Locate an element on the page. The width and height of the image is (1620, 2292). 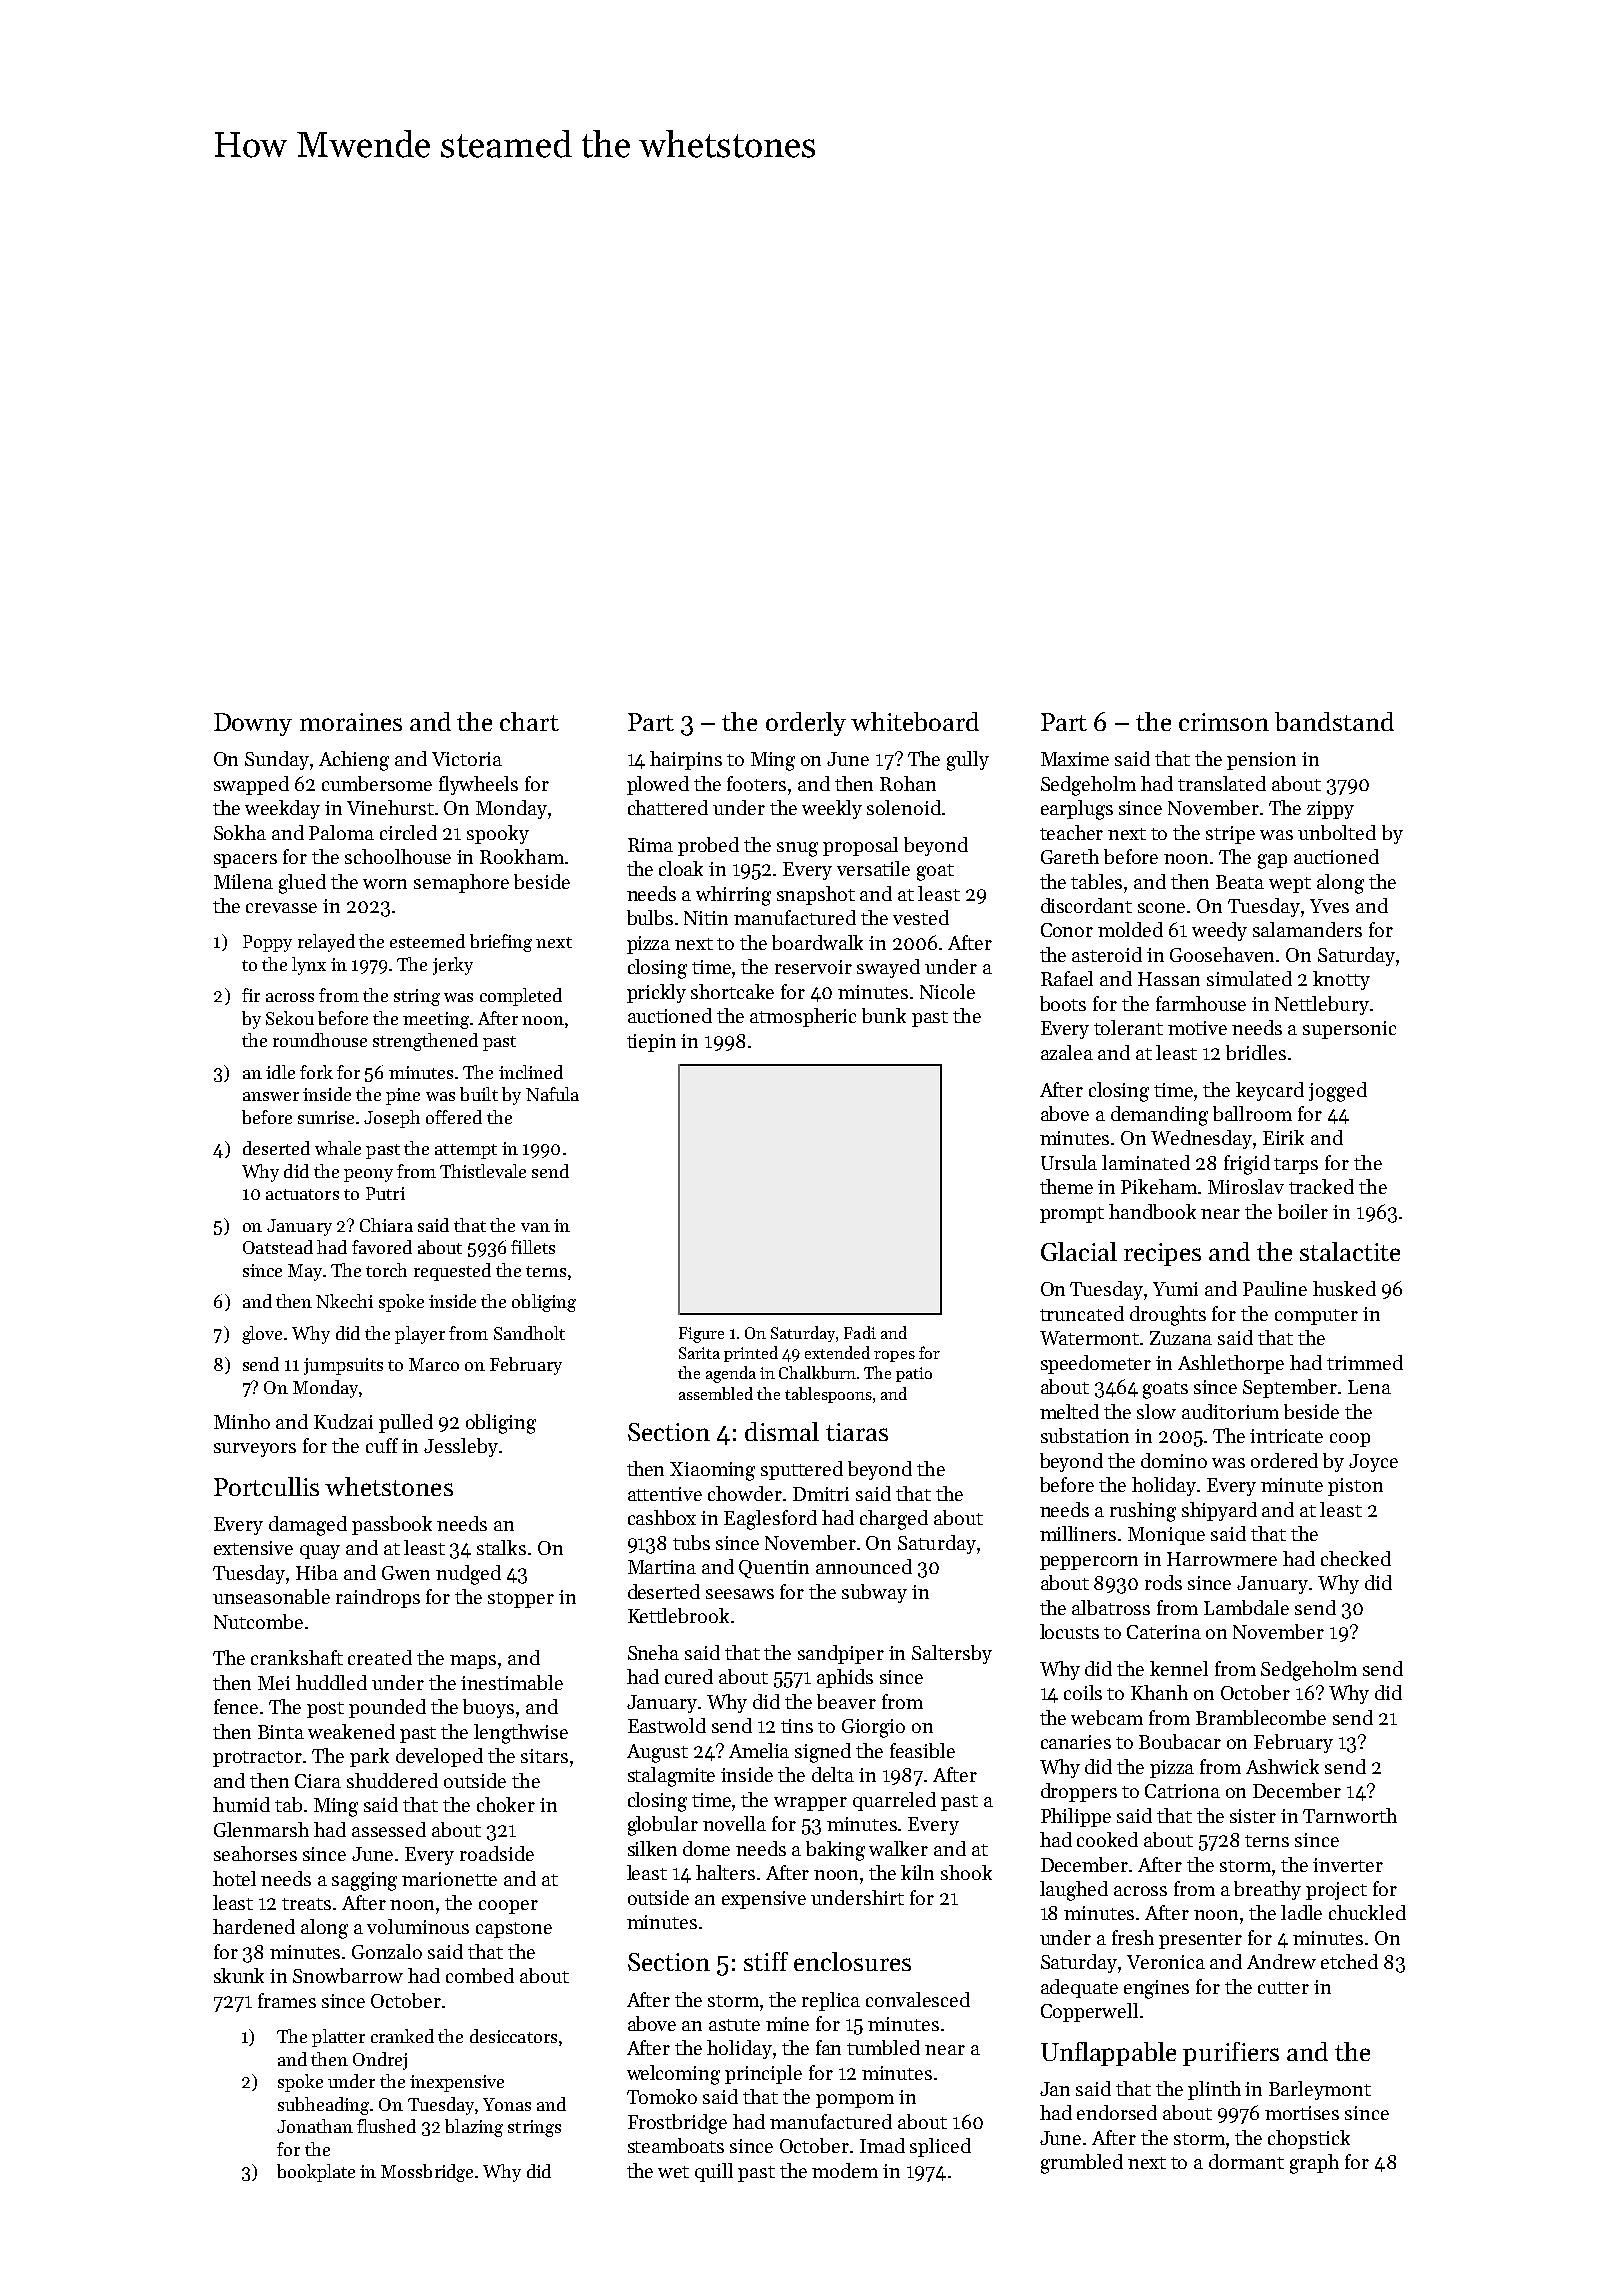
combed is located at coordinates (480, 1975).
